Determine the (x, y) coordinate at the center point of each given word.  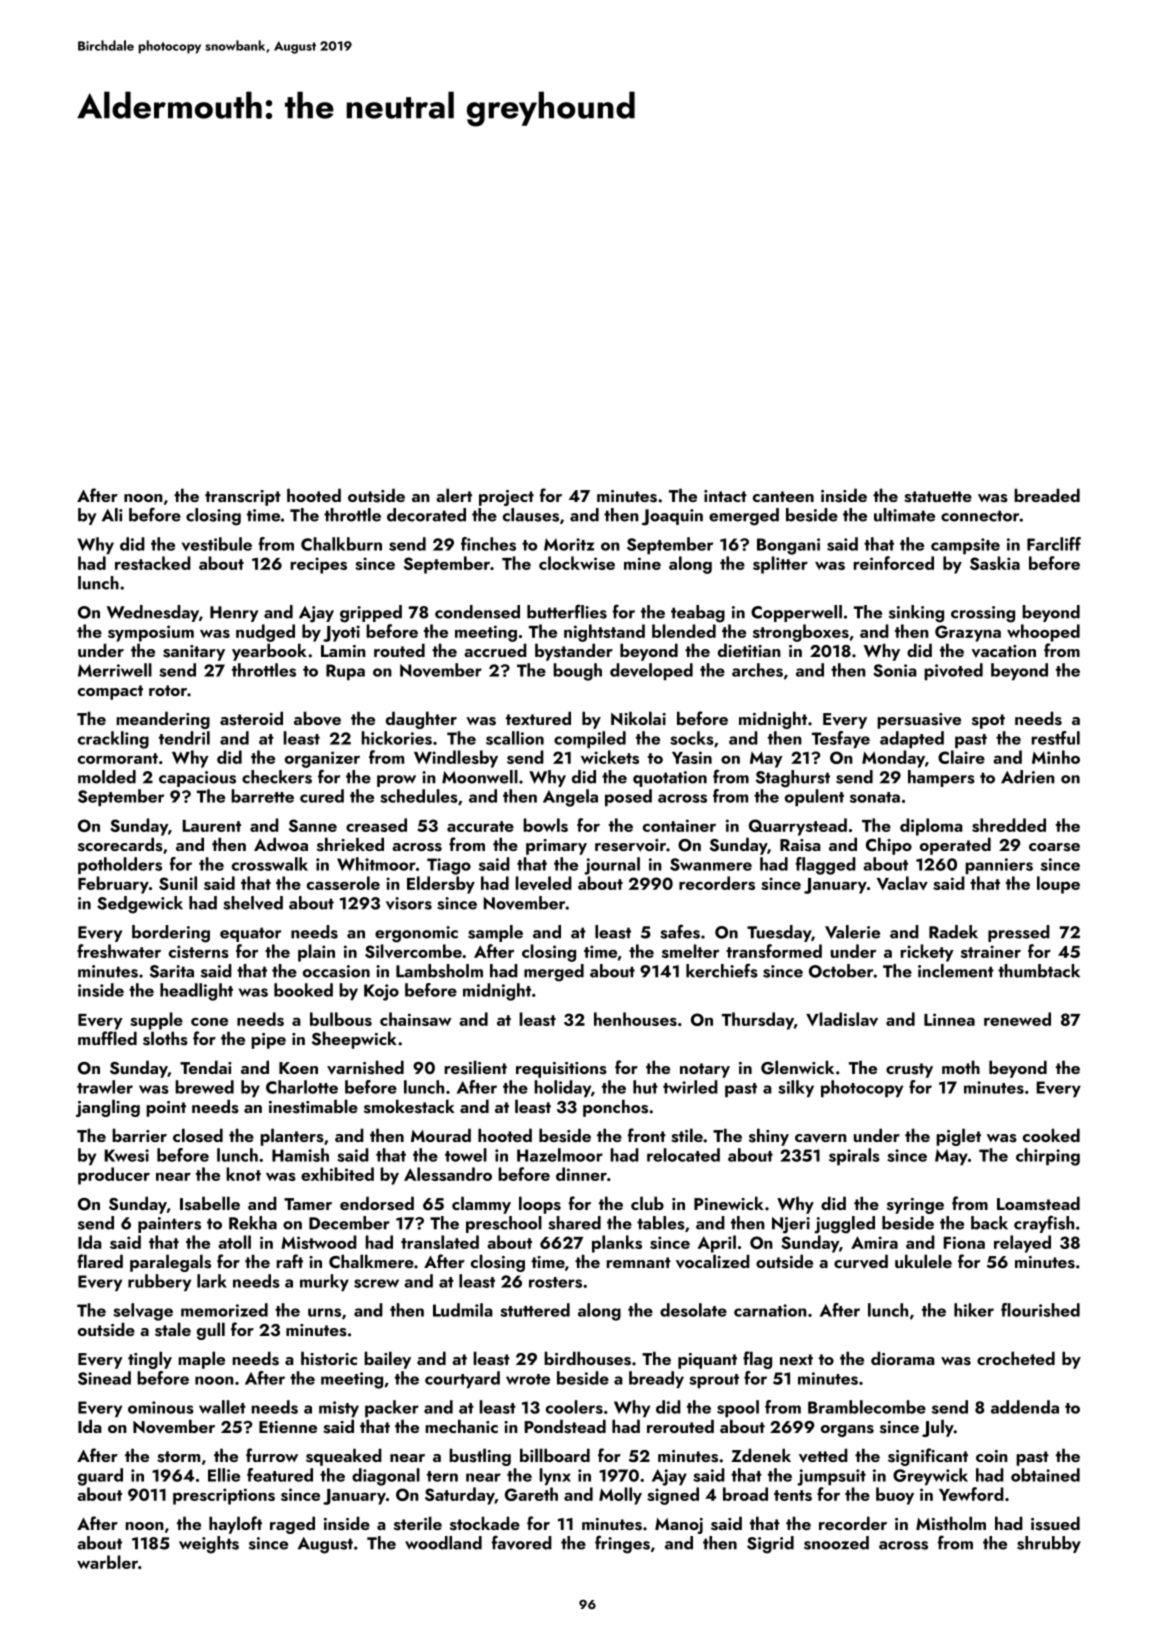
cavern (821, 1138)
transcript (243, 498)
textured (538, 718)
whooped (1043, 633)
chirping (1048, 1157)
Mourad (441, 1135)
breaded (1047, 495)
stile (687, 1135)
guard (100, 1477)
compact (110, 692)
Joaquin (672, 517)
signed (673, 1496)
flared (100, 1261)
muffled (107, 1038)
